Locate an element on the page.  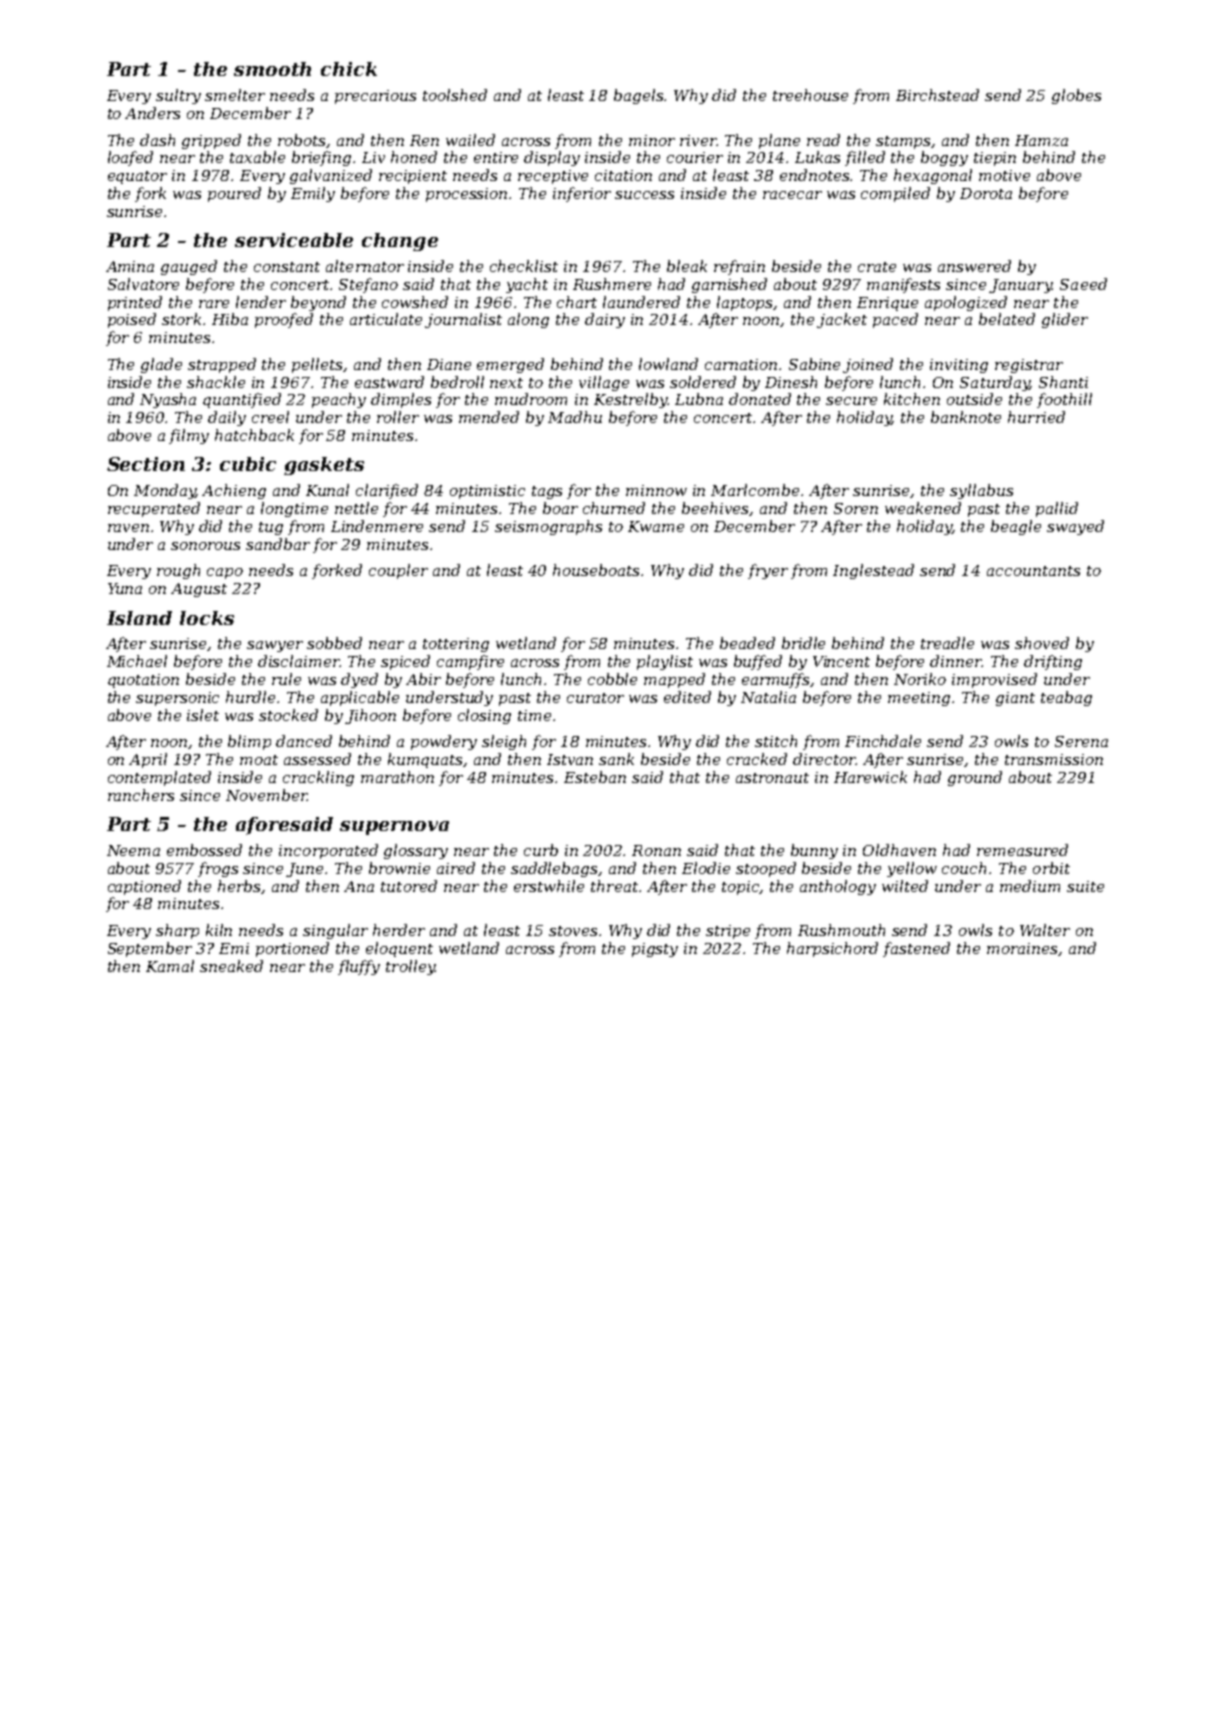
minor is located at coordinates (652, 140).
